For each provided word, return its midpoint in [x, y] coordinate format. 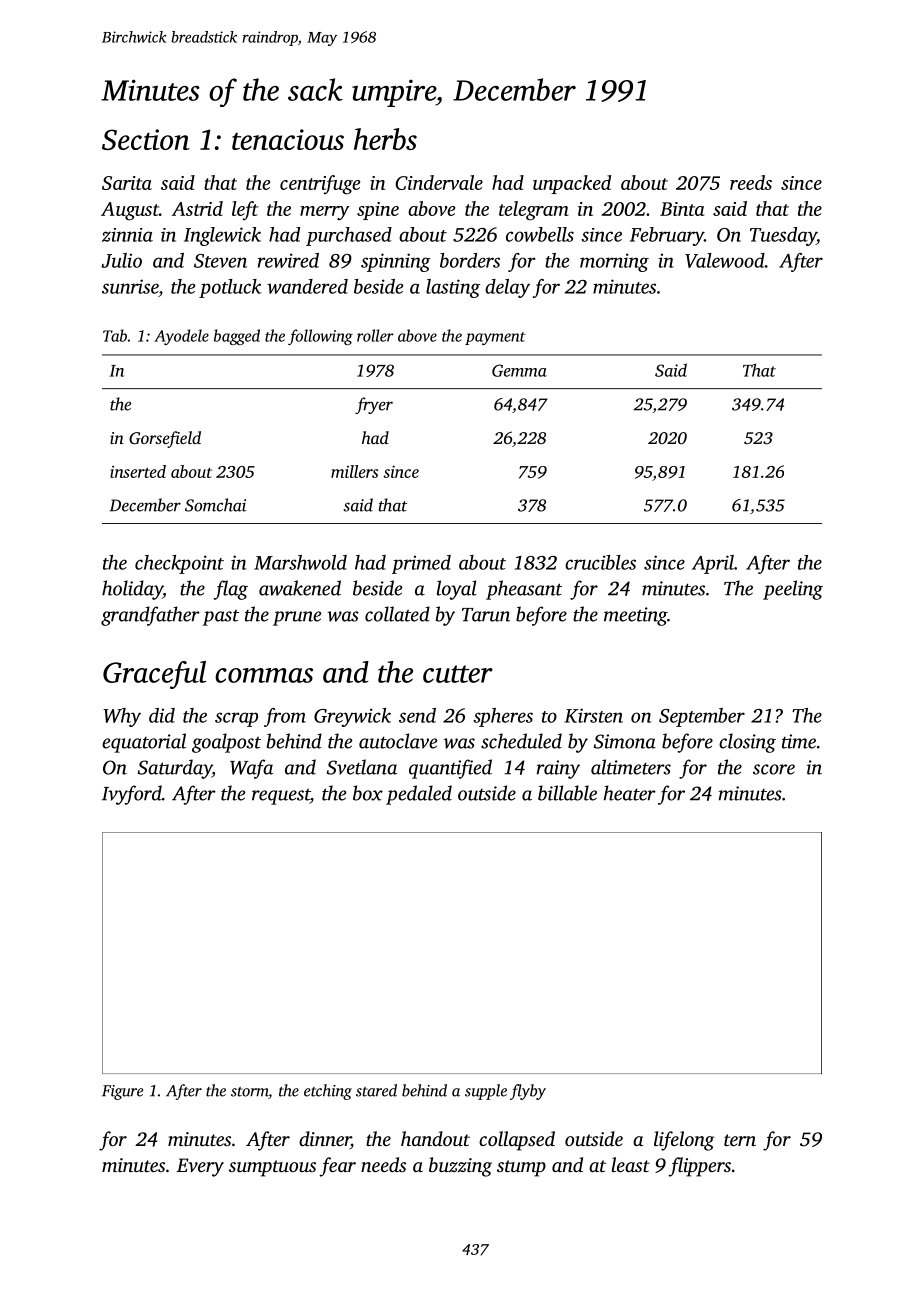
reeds [751, 182]
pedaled [419, 795]
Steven [220, 261]
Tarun [486, 615]
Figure [122, 1092]
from [285, 717]
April [713, 564]
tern [740, 1140]
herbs [385, 139]
